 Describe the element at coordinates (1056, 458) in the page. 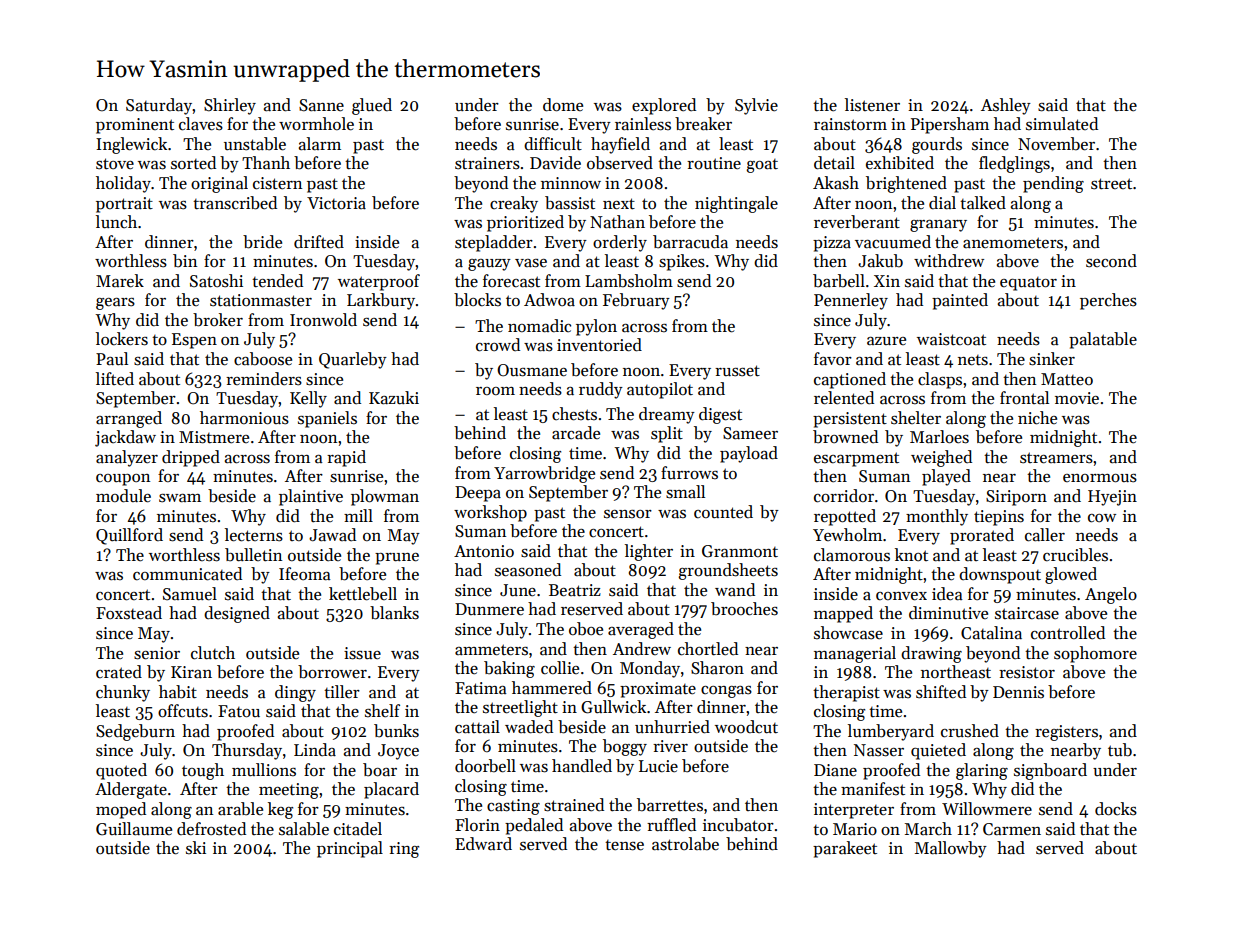

I see `streamers` at that location.
